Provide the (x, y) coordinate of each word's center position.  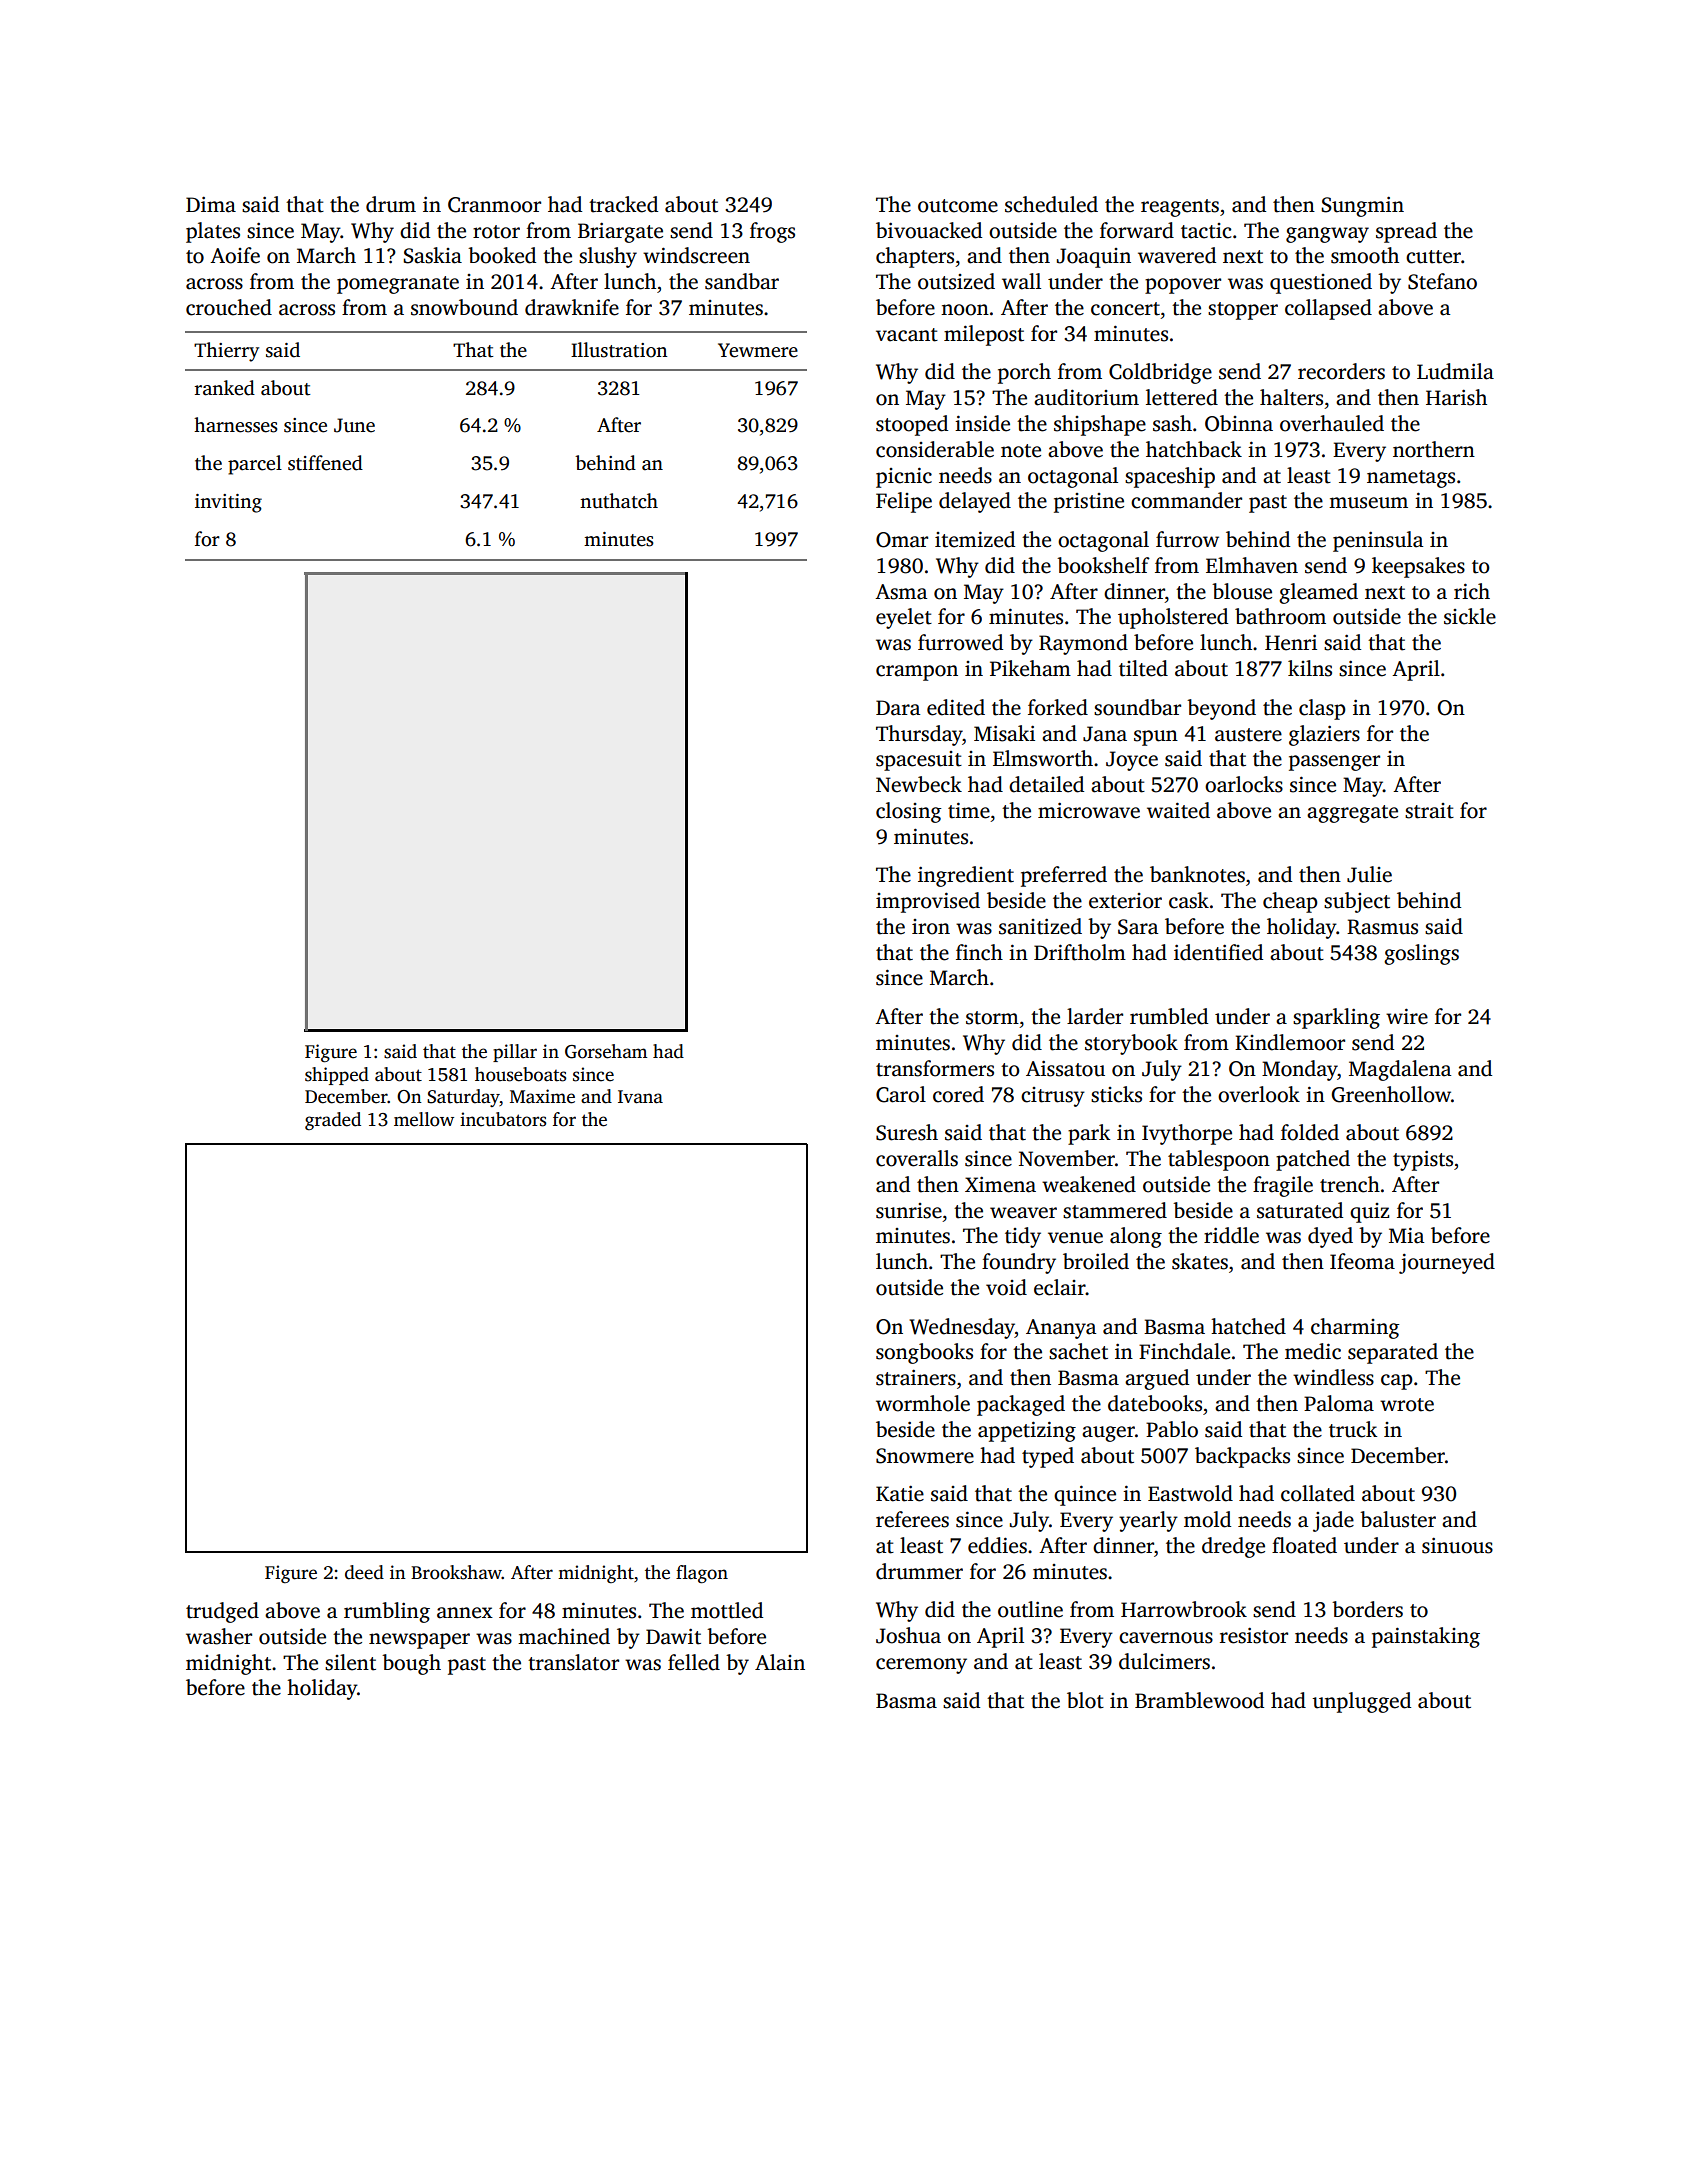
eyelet (904, 618)
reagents (1180, 208)
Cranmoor (494, 205)
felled (694, 1662)
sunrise (909, 1211)
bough (411, 1664)
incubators (503, 1119)
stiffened (325, 463)
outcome (958, 206)
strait (1429, 811)
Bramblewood (1199, 1700)
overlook (1259, 1094)
